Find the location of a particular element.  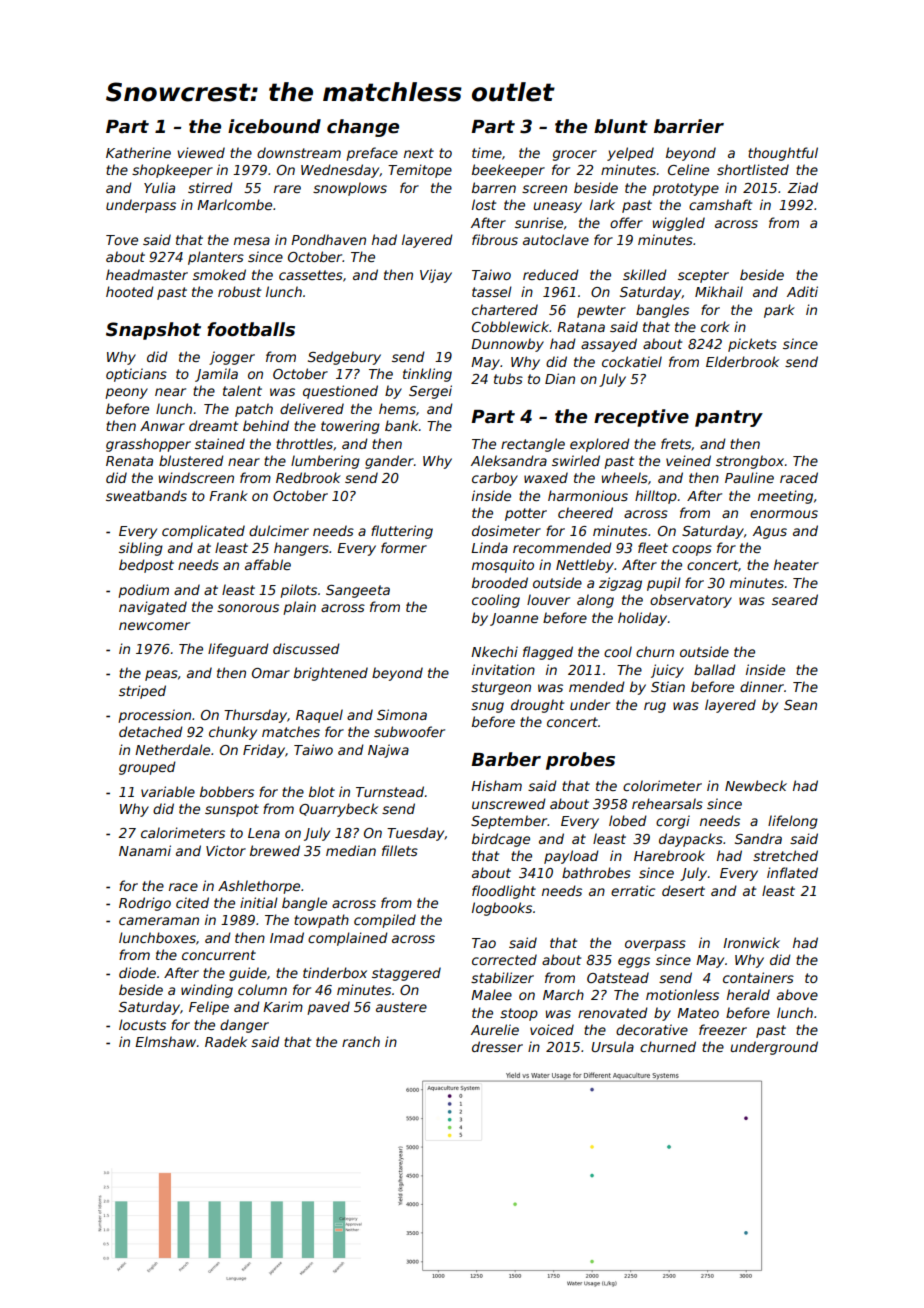

change is located at coordinates (363, 128).
